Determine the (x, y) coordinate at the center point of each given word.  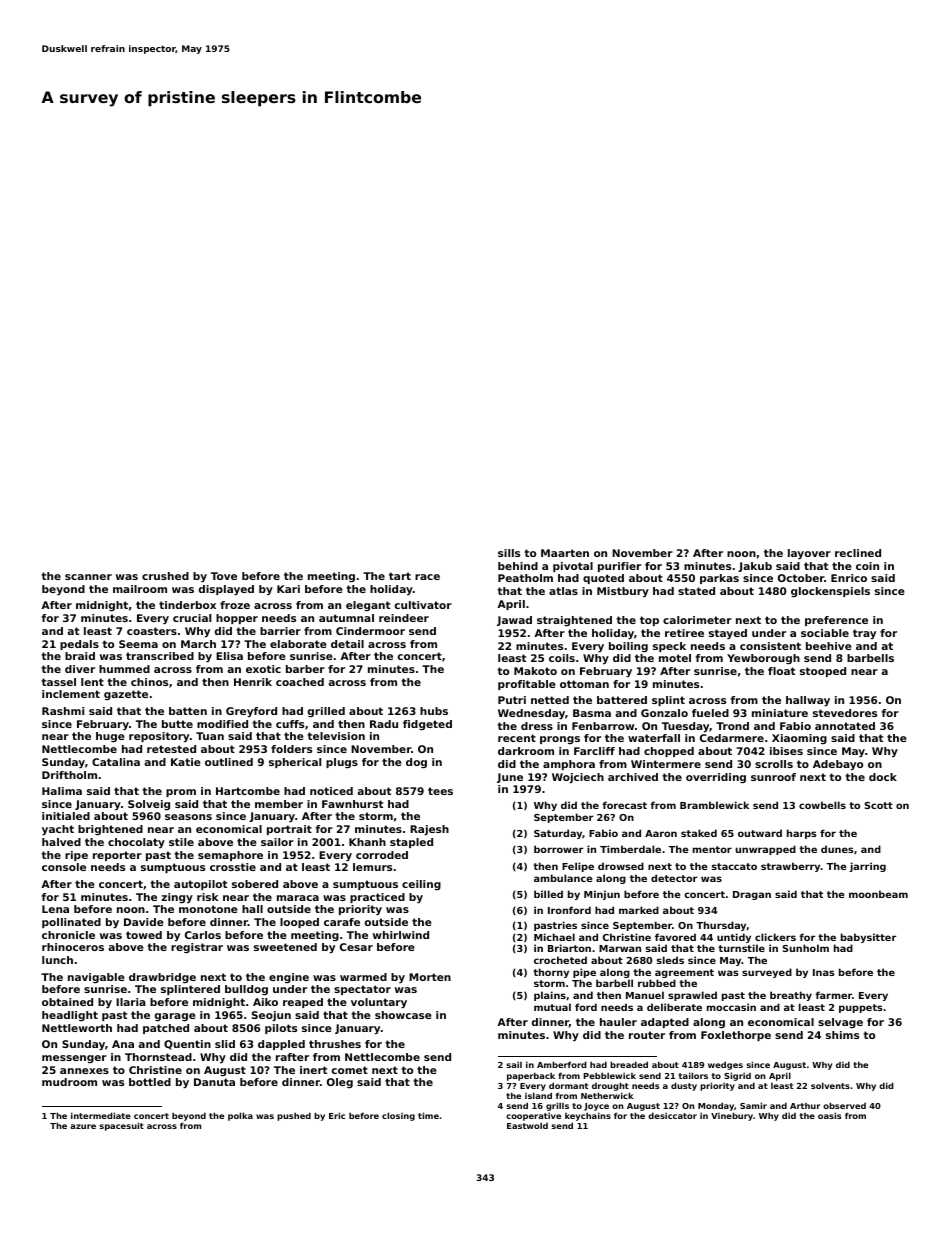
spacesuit (122, 1126)
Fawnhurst (352, 804)
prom (181, 793)
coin (867, 566)
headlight (70, 1016)
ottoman (584, 684)
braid (80, 656)
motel (675, 658)
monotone (208, 909)
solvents (830, 1085)
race (427, 577)
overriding (716, 778)
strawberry (791, 867)
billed (548, 894)
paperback (531, 1076)
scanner (88, 577)
